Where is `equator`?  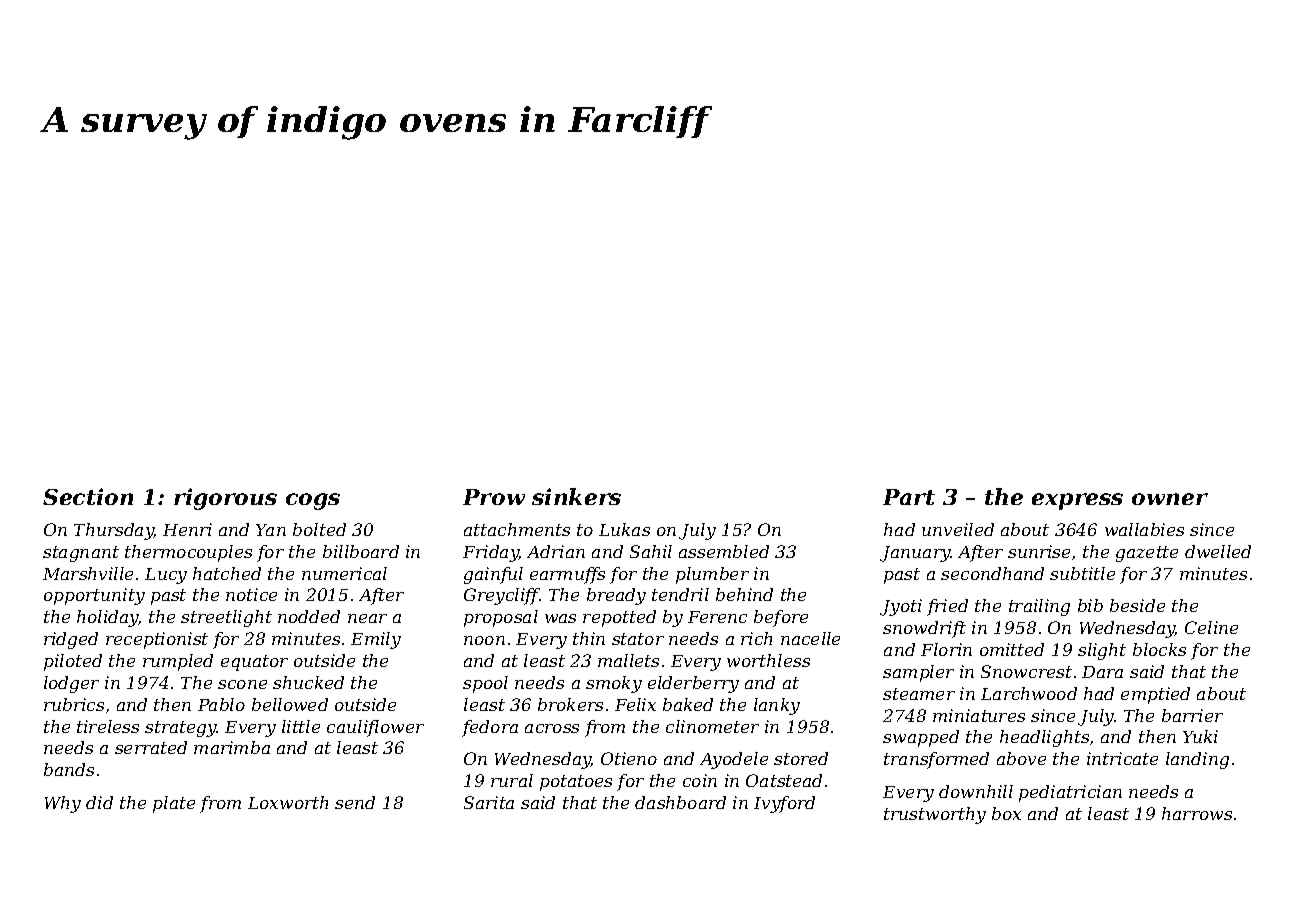
equator is located at coordinates (254, 663).
